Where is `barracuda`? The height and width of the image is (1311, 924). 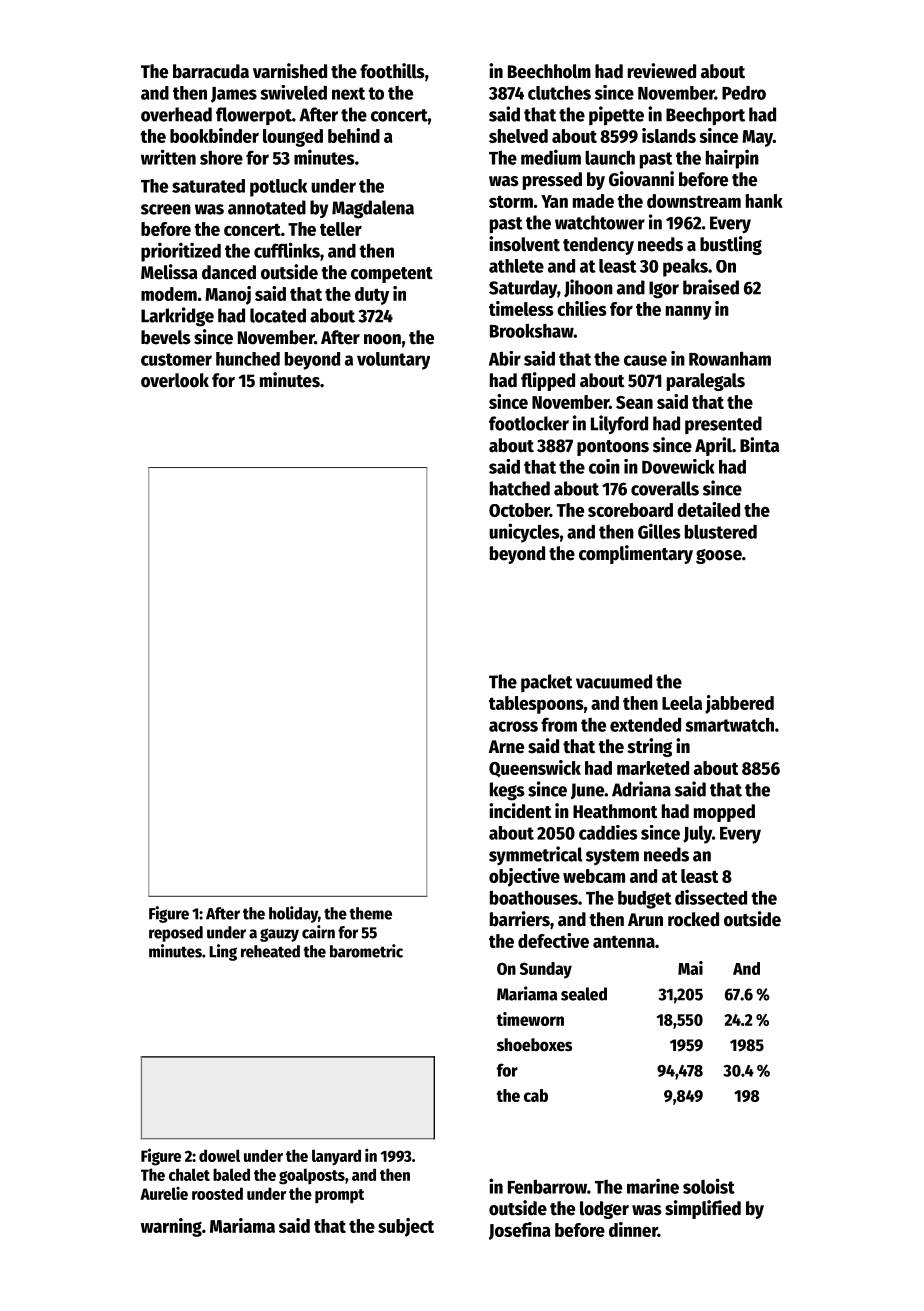 barracuda is located at coordinates (211, 71).
